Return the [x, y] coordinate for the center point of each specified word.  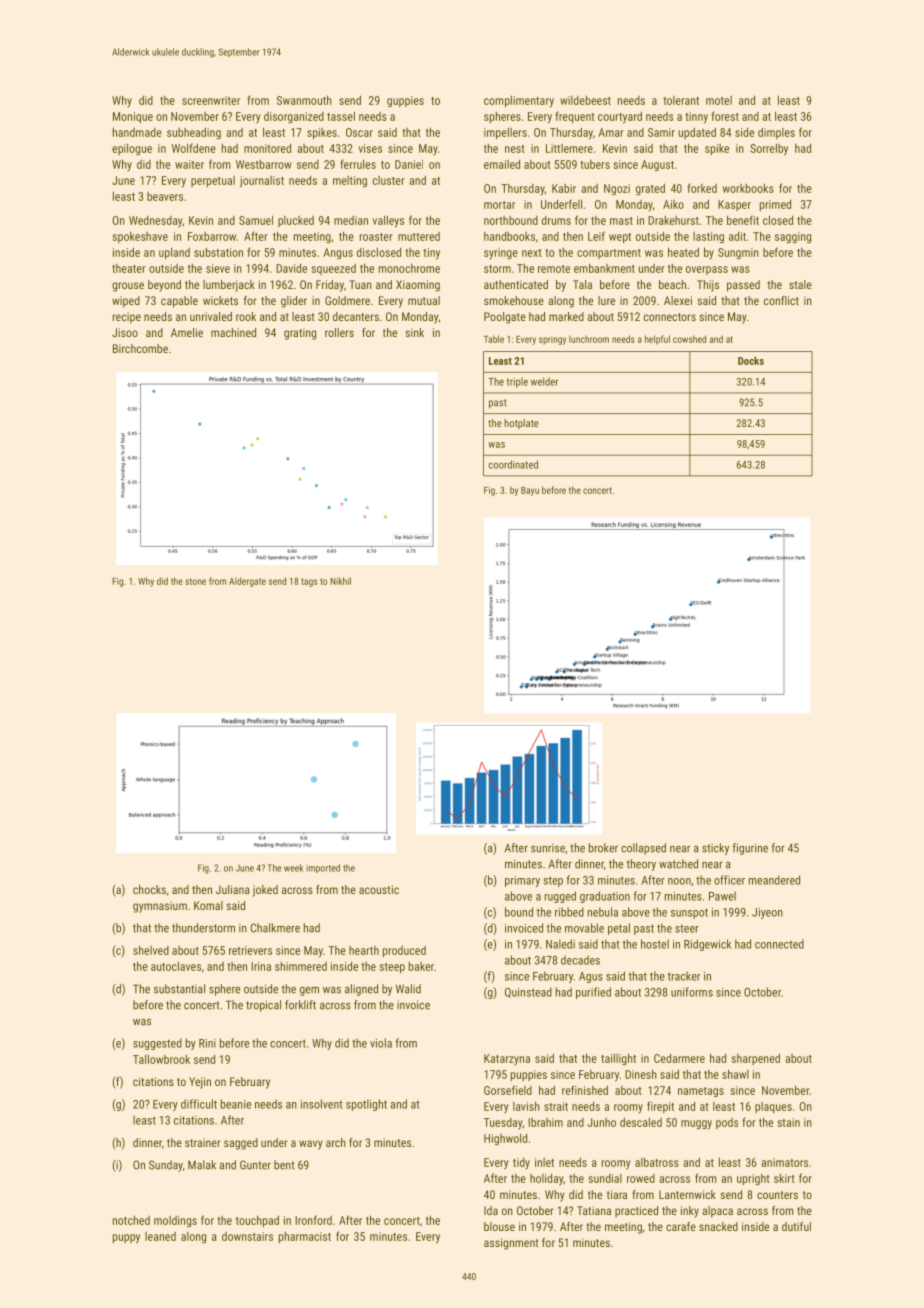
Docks [751, 360]
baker [421, 966]
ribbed [569, 912]
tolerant [681, 100]
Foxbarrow [212, 236]
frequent [575, 117]
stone [195, 581]
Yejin [200, 1083]
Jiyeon [767, 913]
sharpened [755, 1059]
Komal [208, 905]
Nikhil [340, 581]
